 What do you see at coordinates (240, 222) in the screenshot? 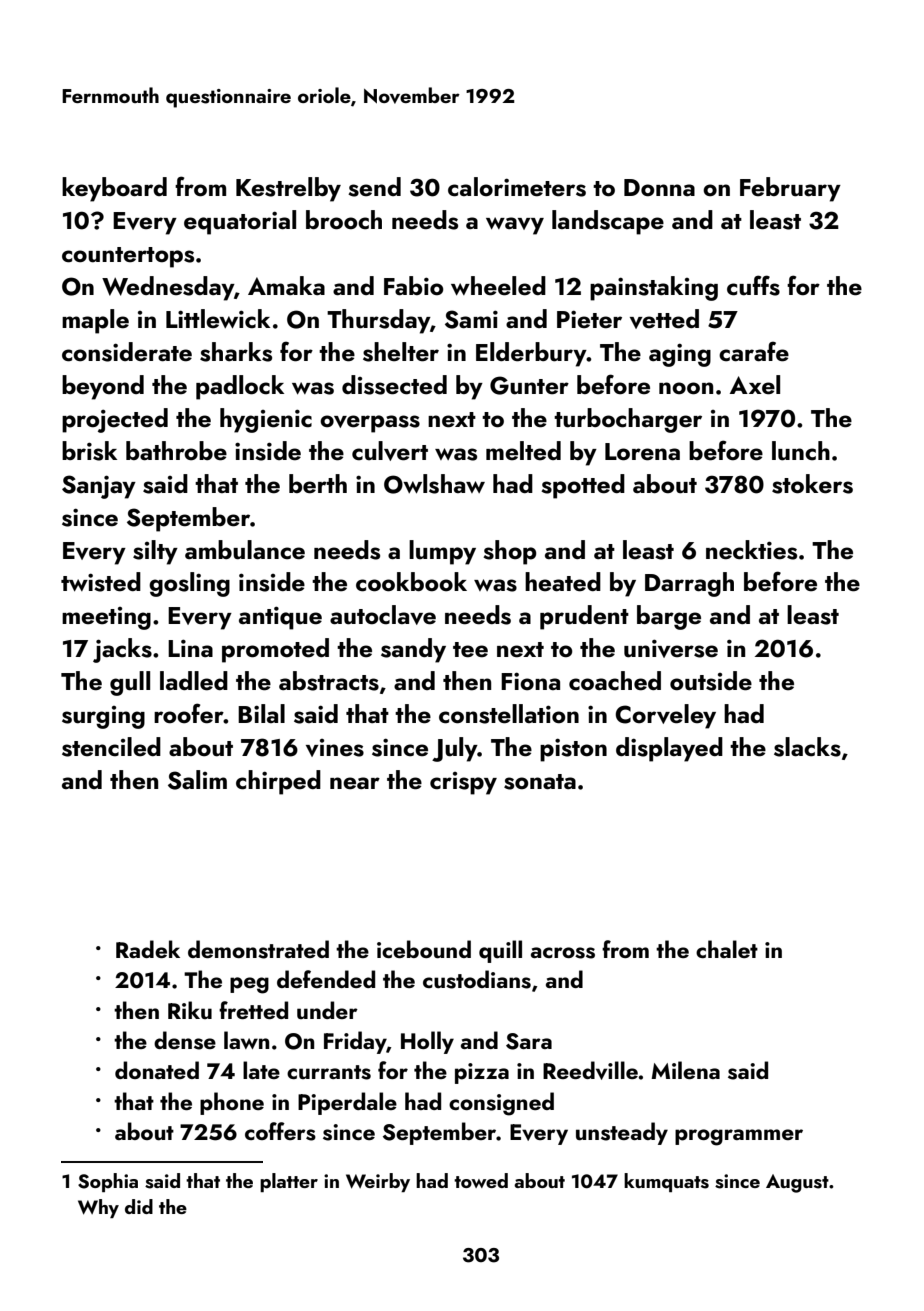
I see `equatorial` at bounding box center [240, 222].
